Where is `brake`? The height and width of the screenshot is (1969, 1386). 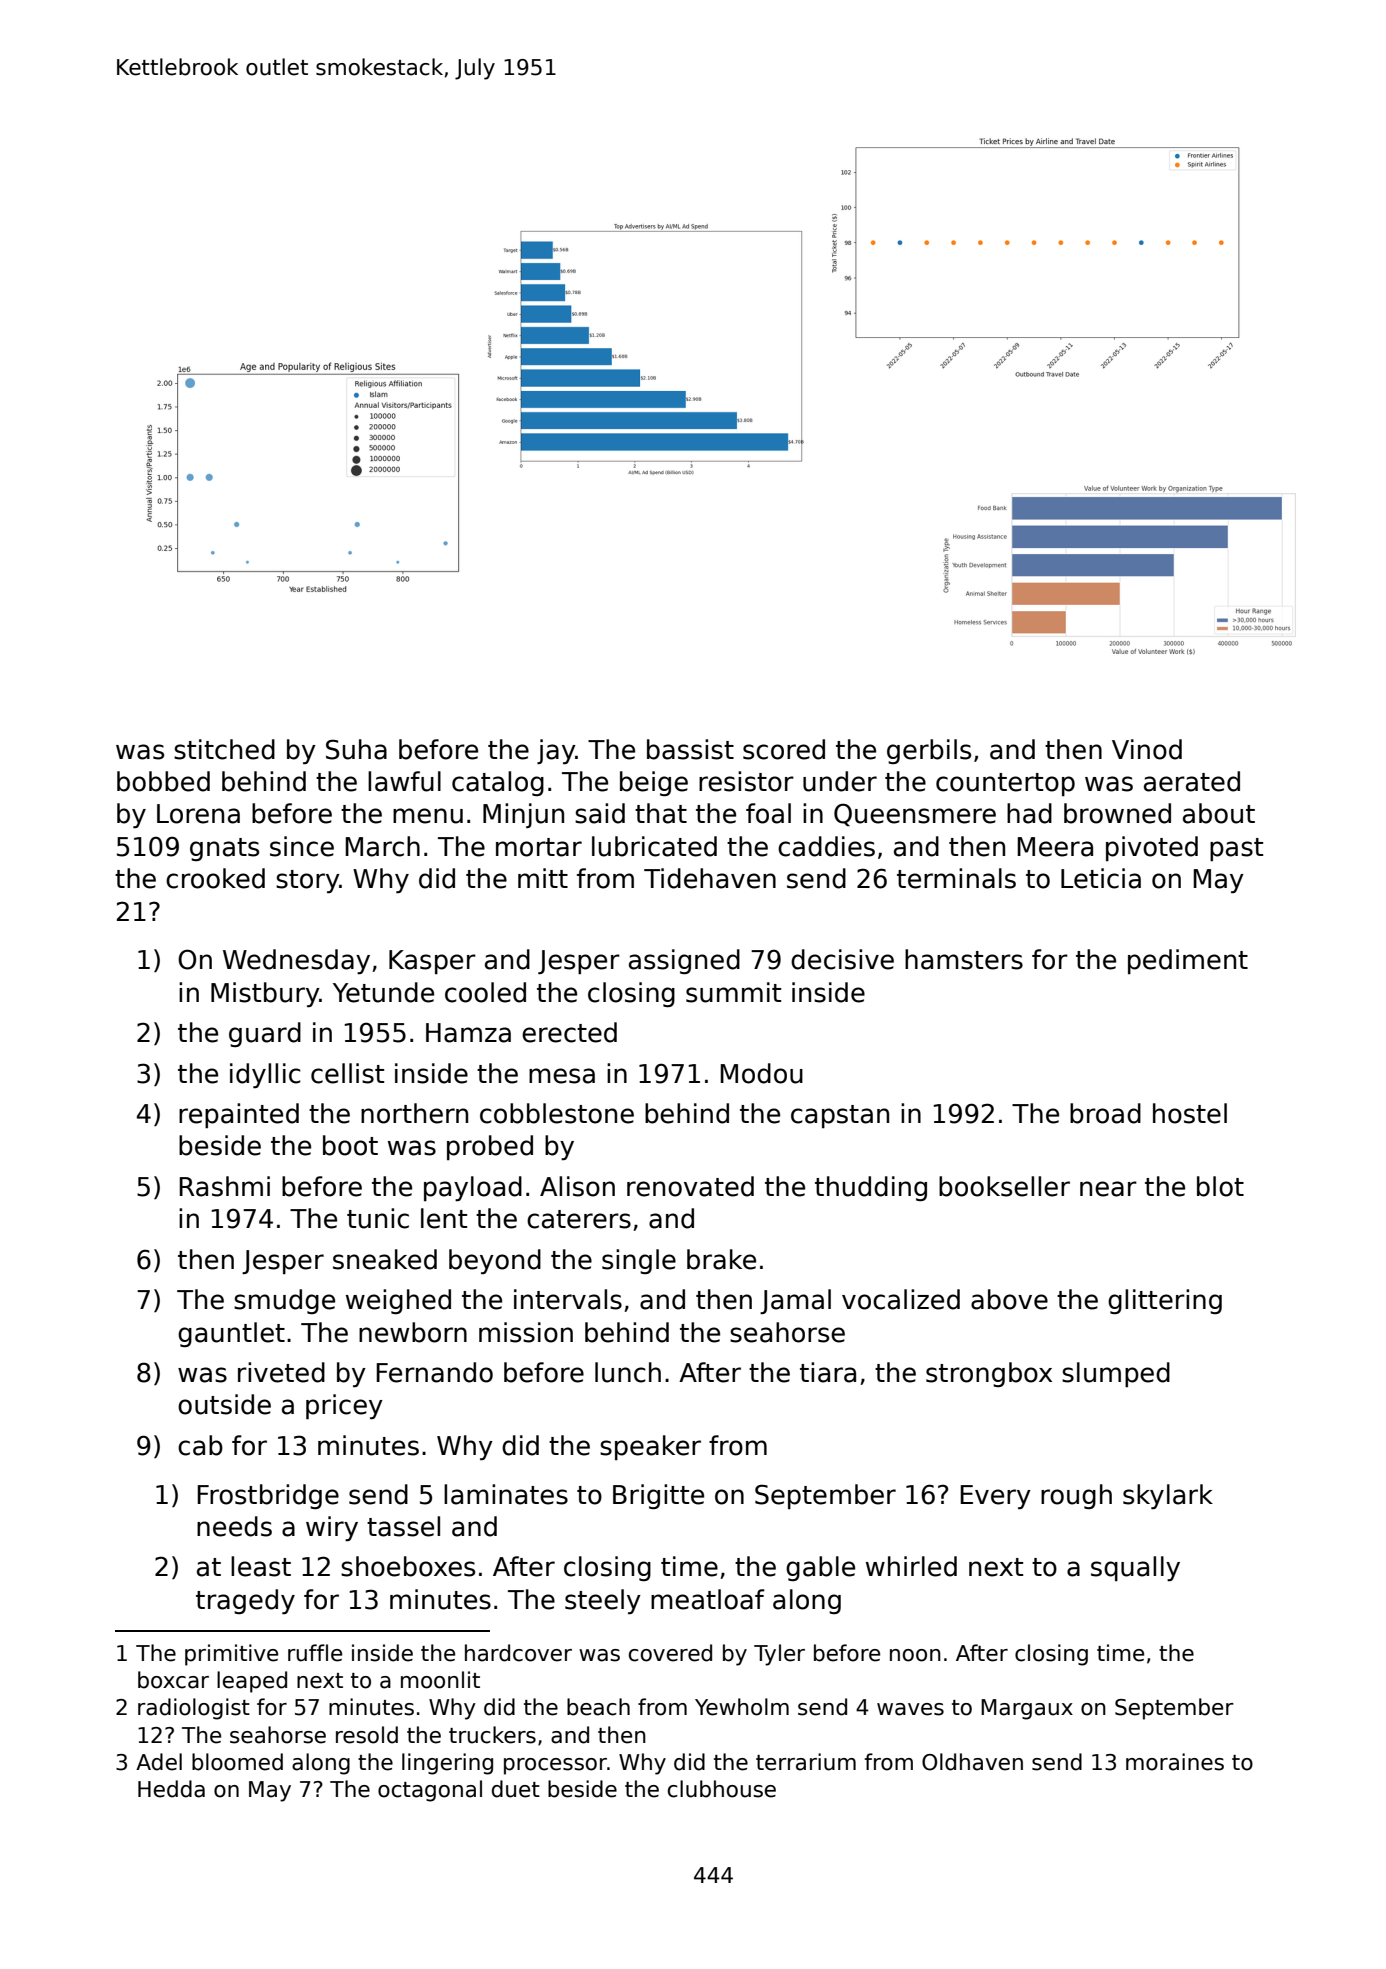
brake is located at coordinates (721, 1259).
